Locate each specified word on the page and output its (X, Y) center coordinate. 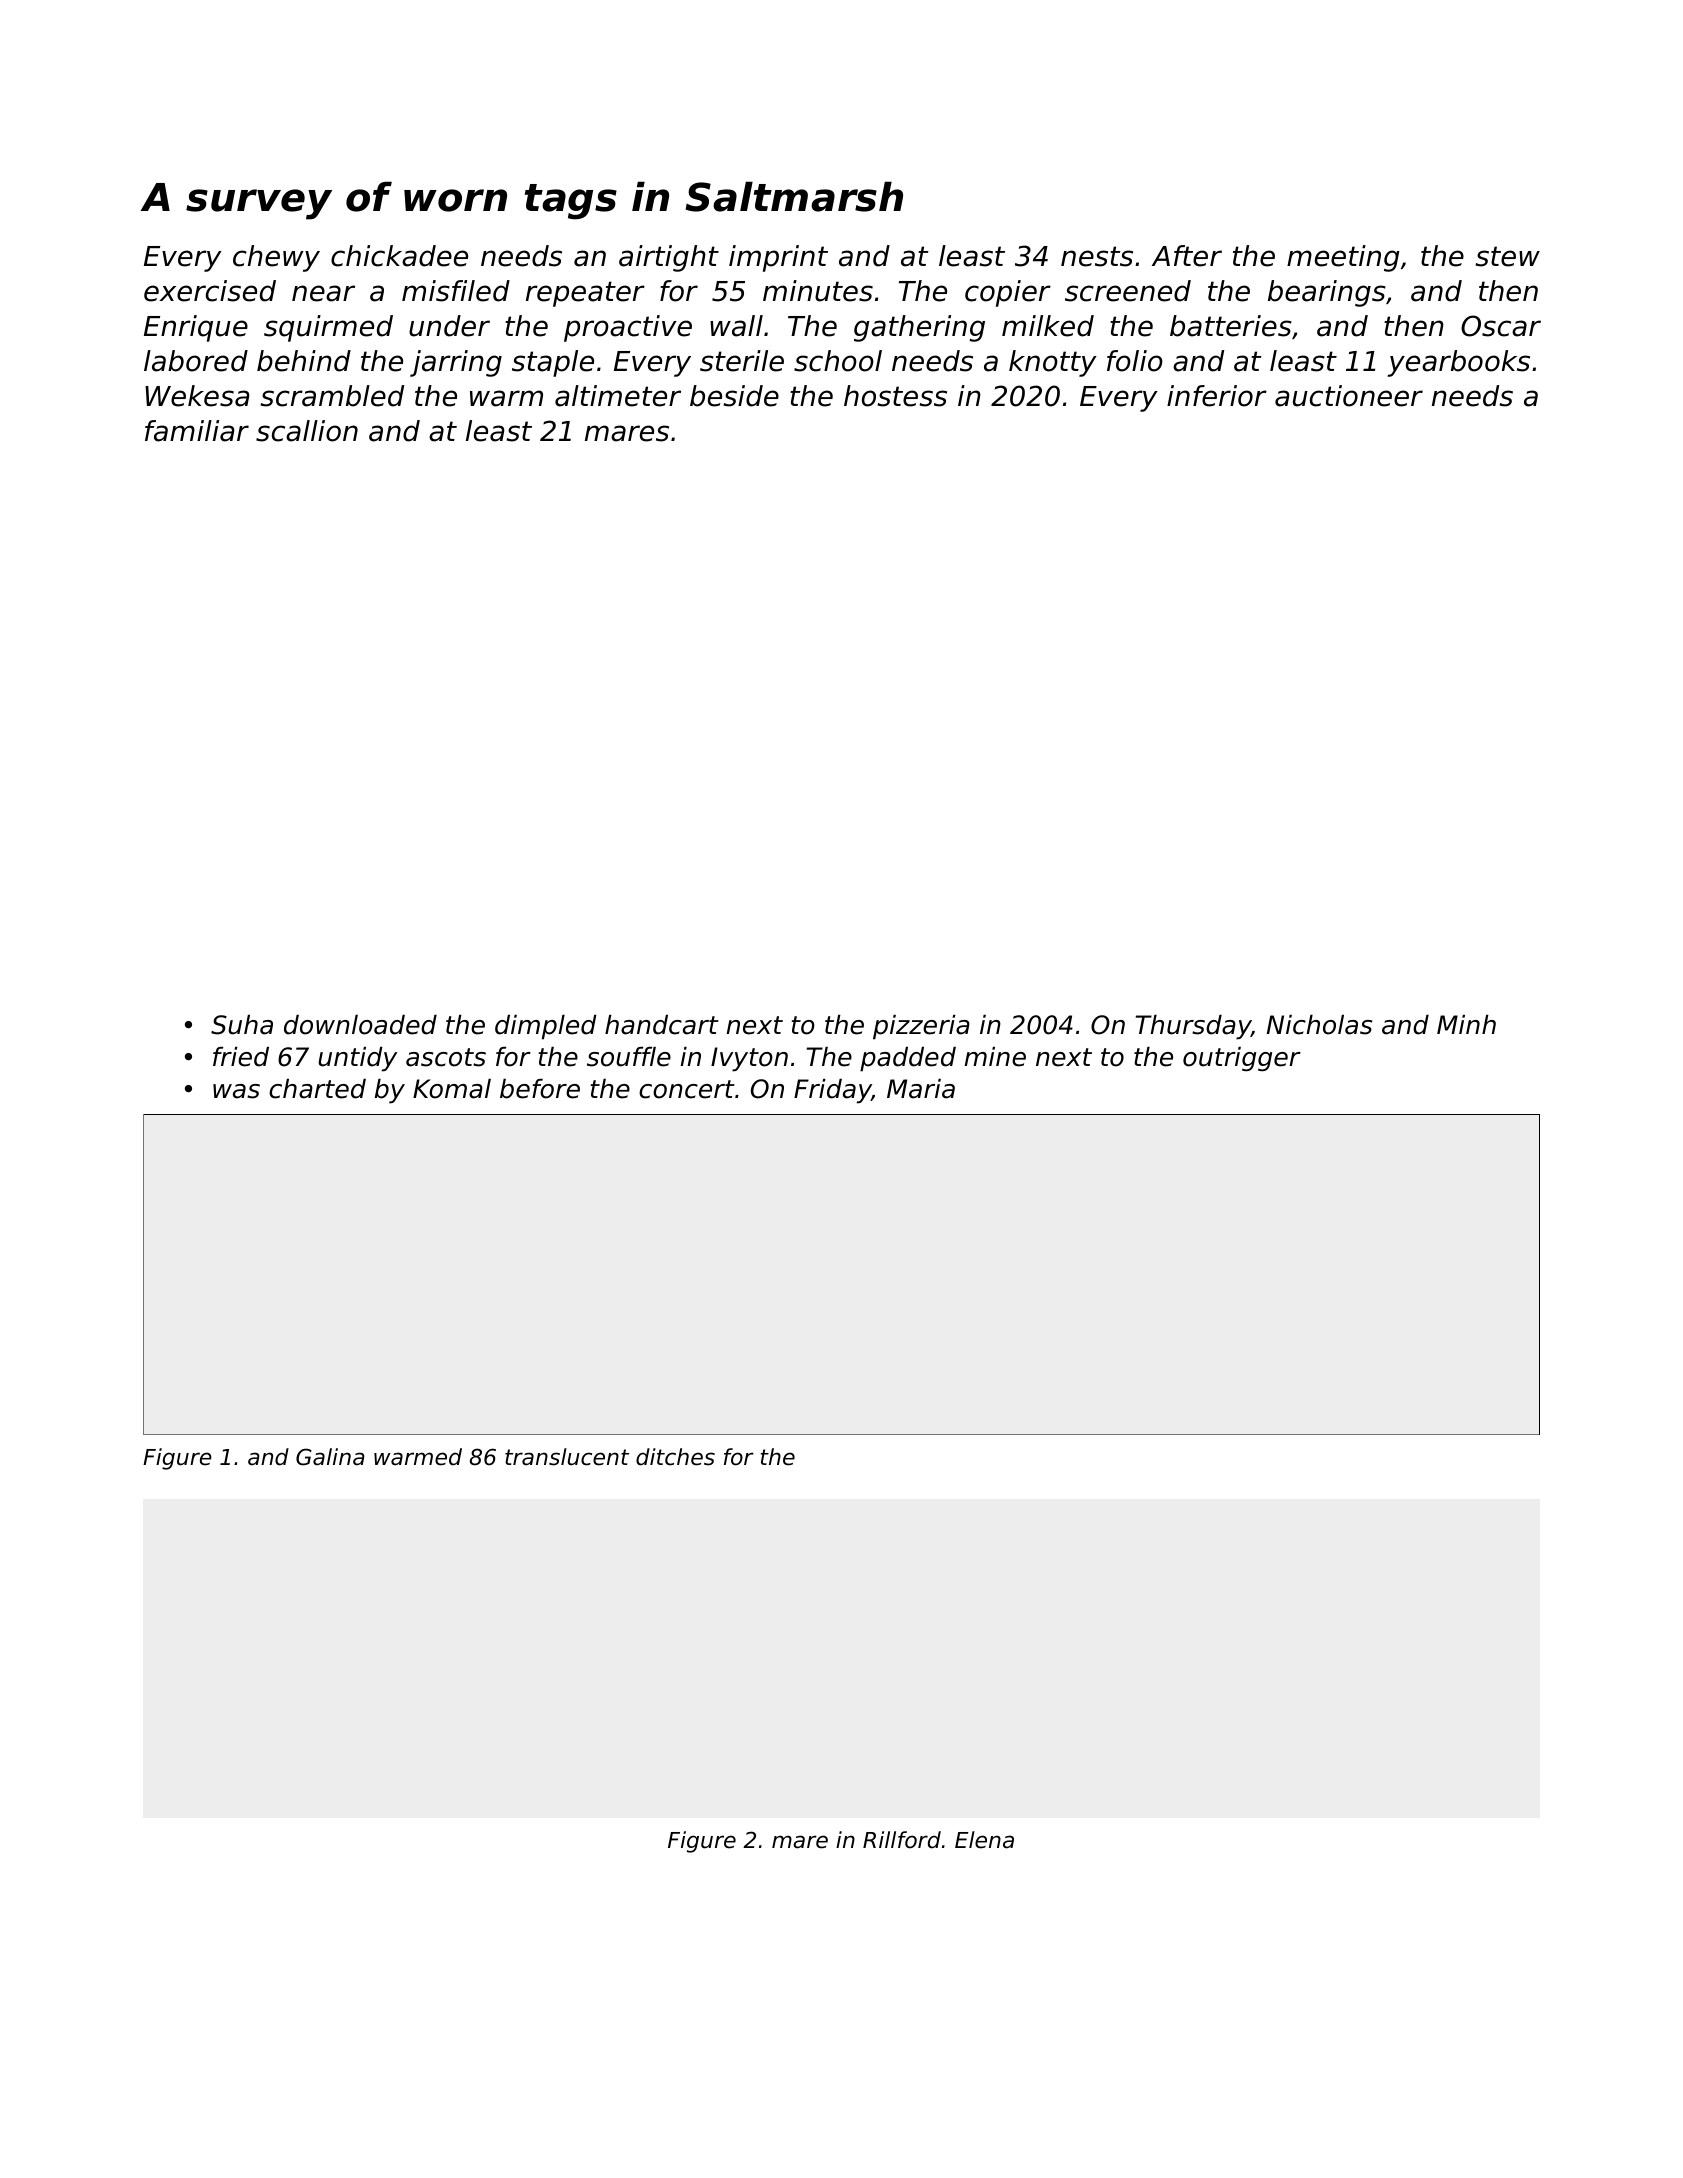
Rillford (902, 1840)
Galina (330, 1457)
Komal (452, 1089)
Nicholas (1319, 1025)
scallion (307, 431)
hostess (895, 396)
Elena (984, 1840)
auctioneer (1349, 396)
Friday (832, 1091)
